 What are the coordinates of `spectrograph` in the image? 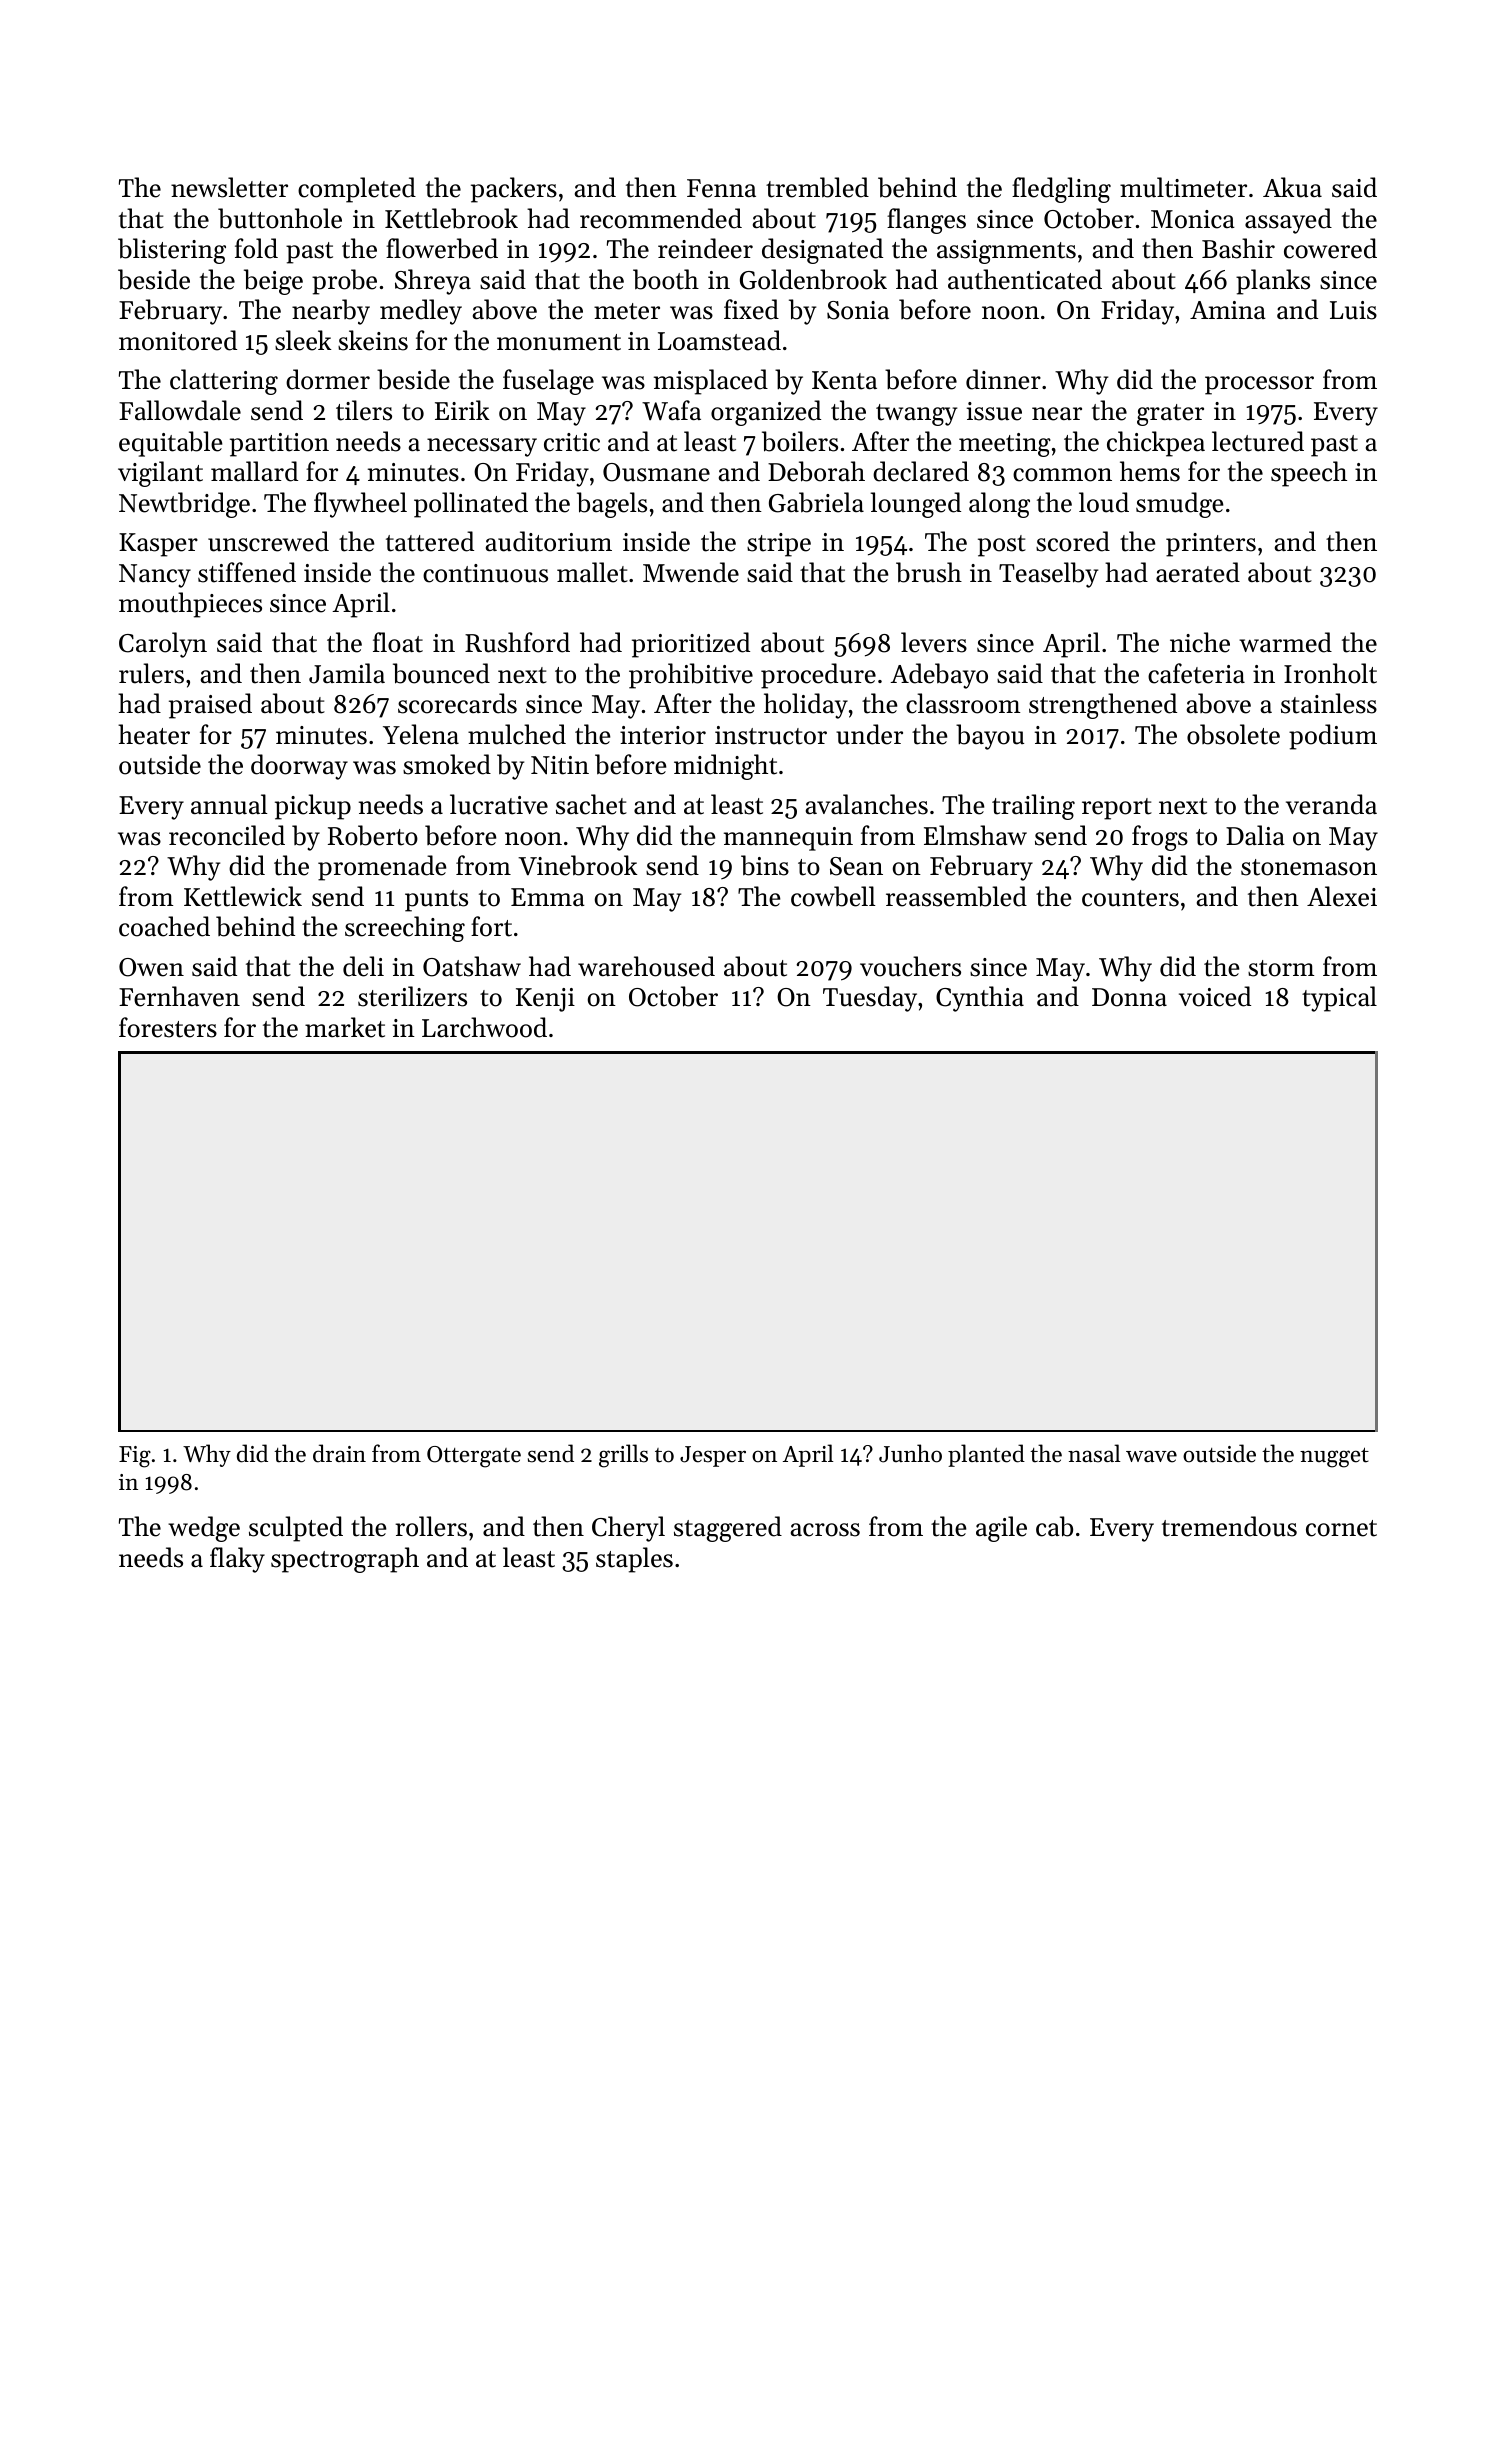 It's located at (345, 1560).
